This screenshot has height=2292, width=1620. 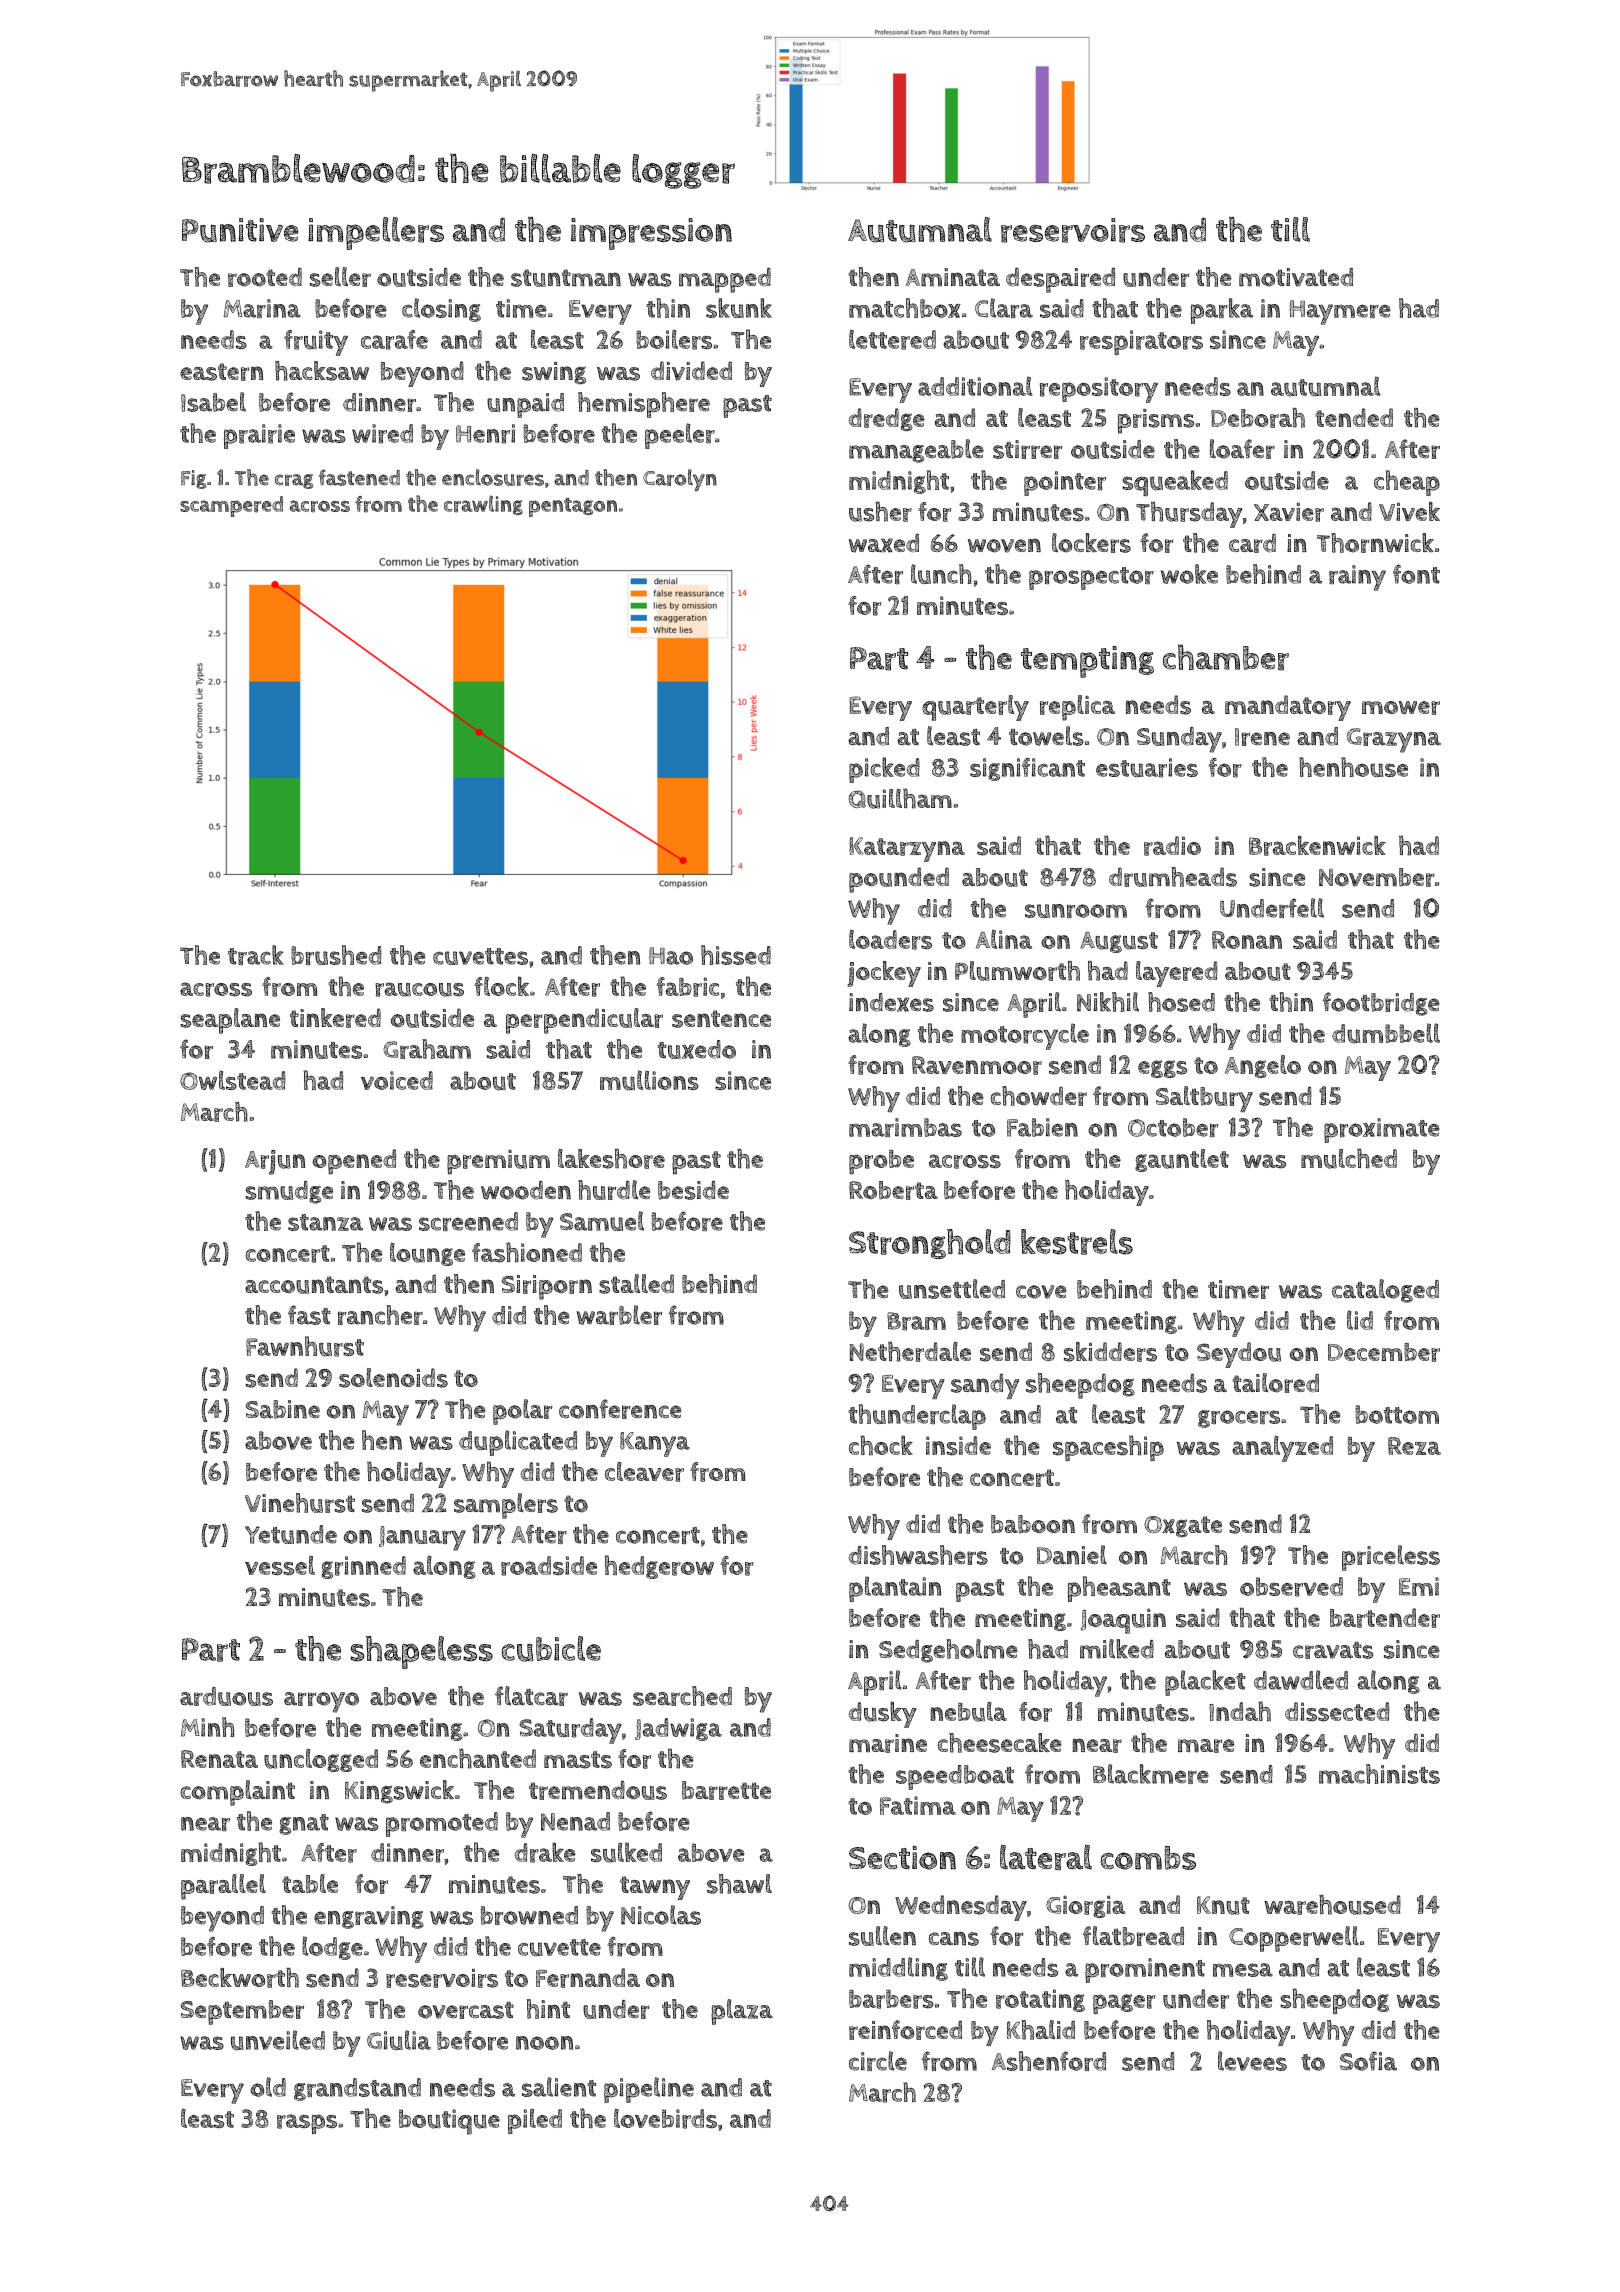 I want to click on mandatory, so click(x=1288, y=708).
